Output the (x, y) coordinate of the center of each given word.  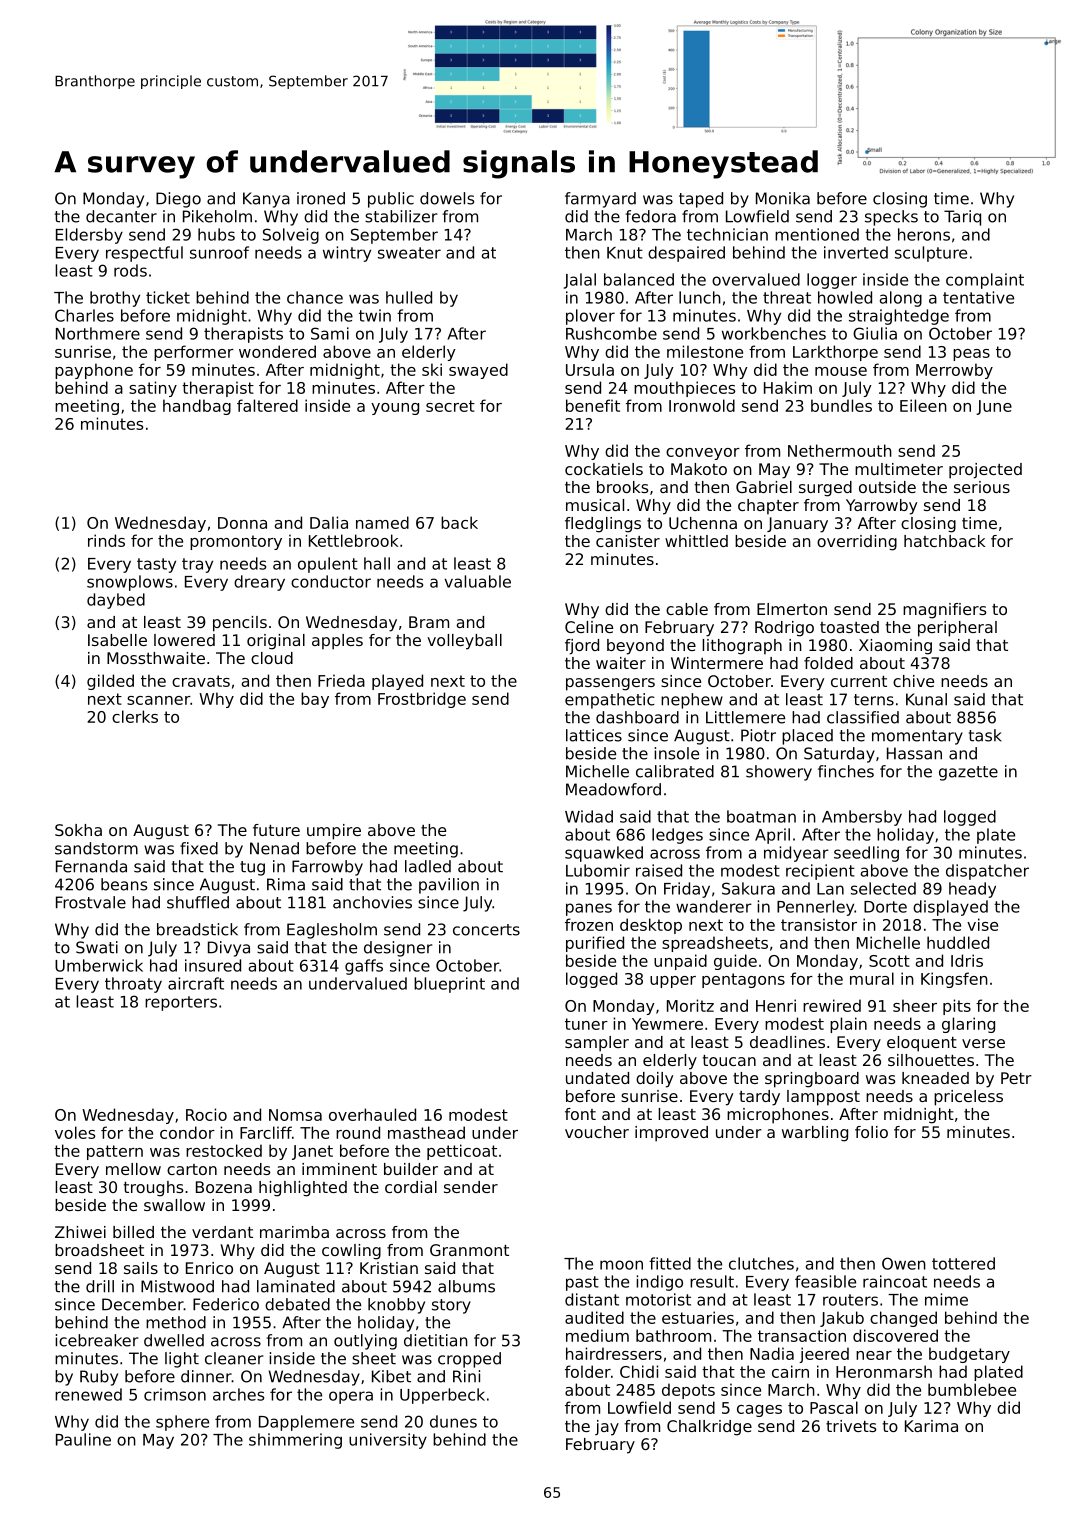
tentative (978, 297)
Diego (178, 200)
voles (75, 1132)
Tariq (962, 218)
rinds (106, 540)
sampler (597, 1044)
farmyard (600, 200)
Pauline (83, 1439)
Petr (1016, 1078)
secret (450, 406)
